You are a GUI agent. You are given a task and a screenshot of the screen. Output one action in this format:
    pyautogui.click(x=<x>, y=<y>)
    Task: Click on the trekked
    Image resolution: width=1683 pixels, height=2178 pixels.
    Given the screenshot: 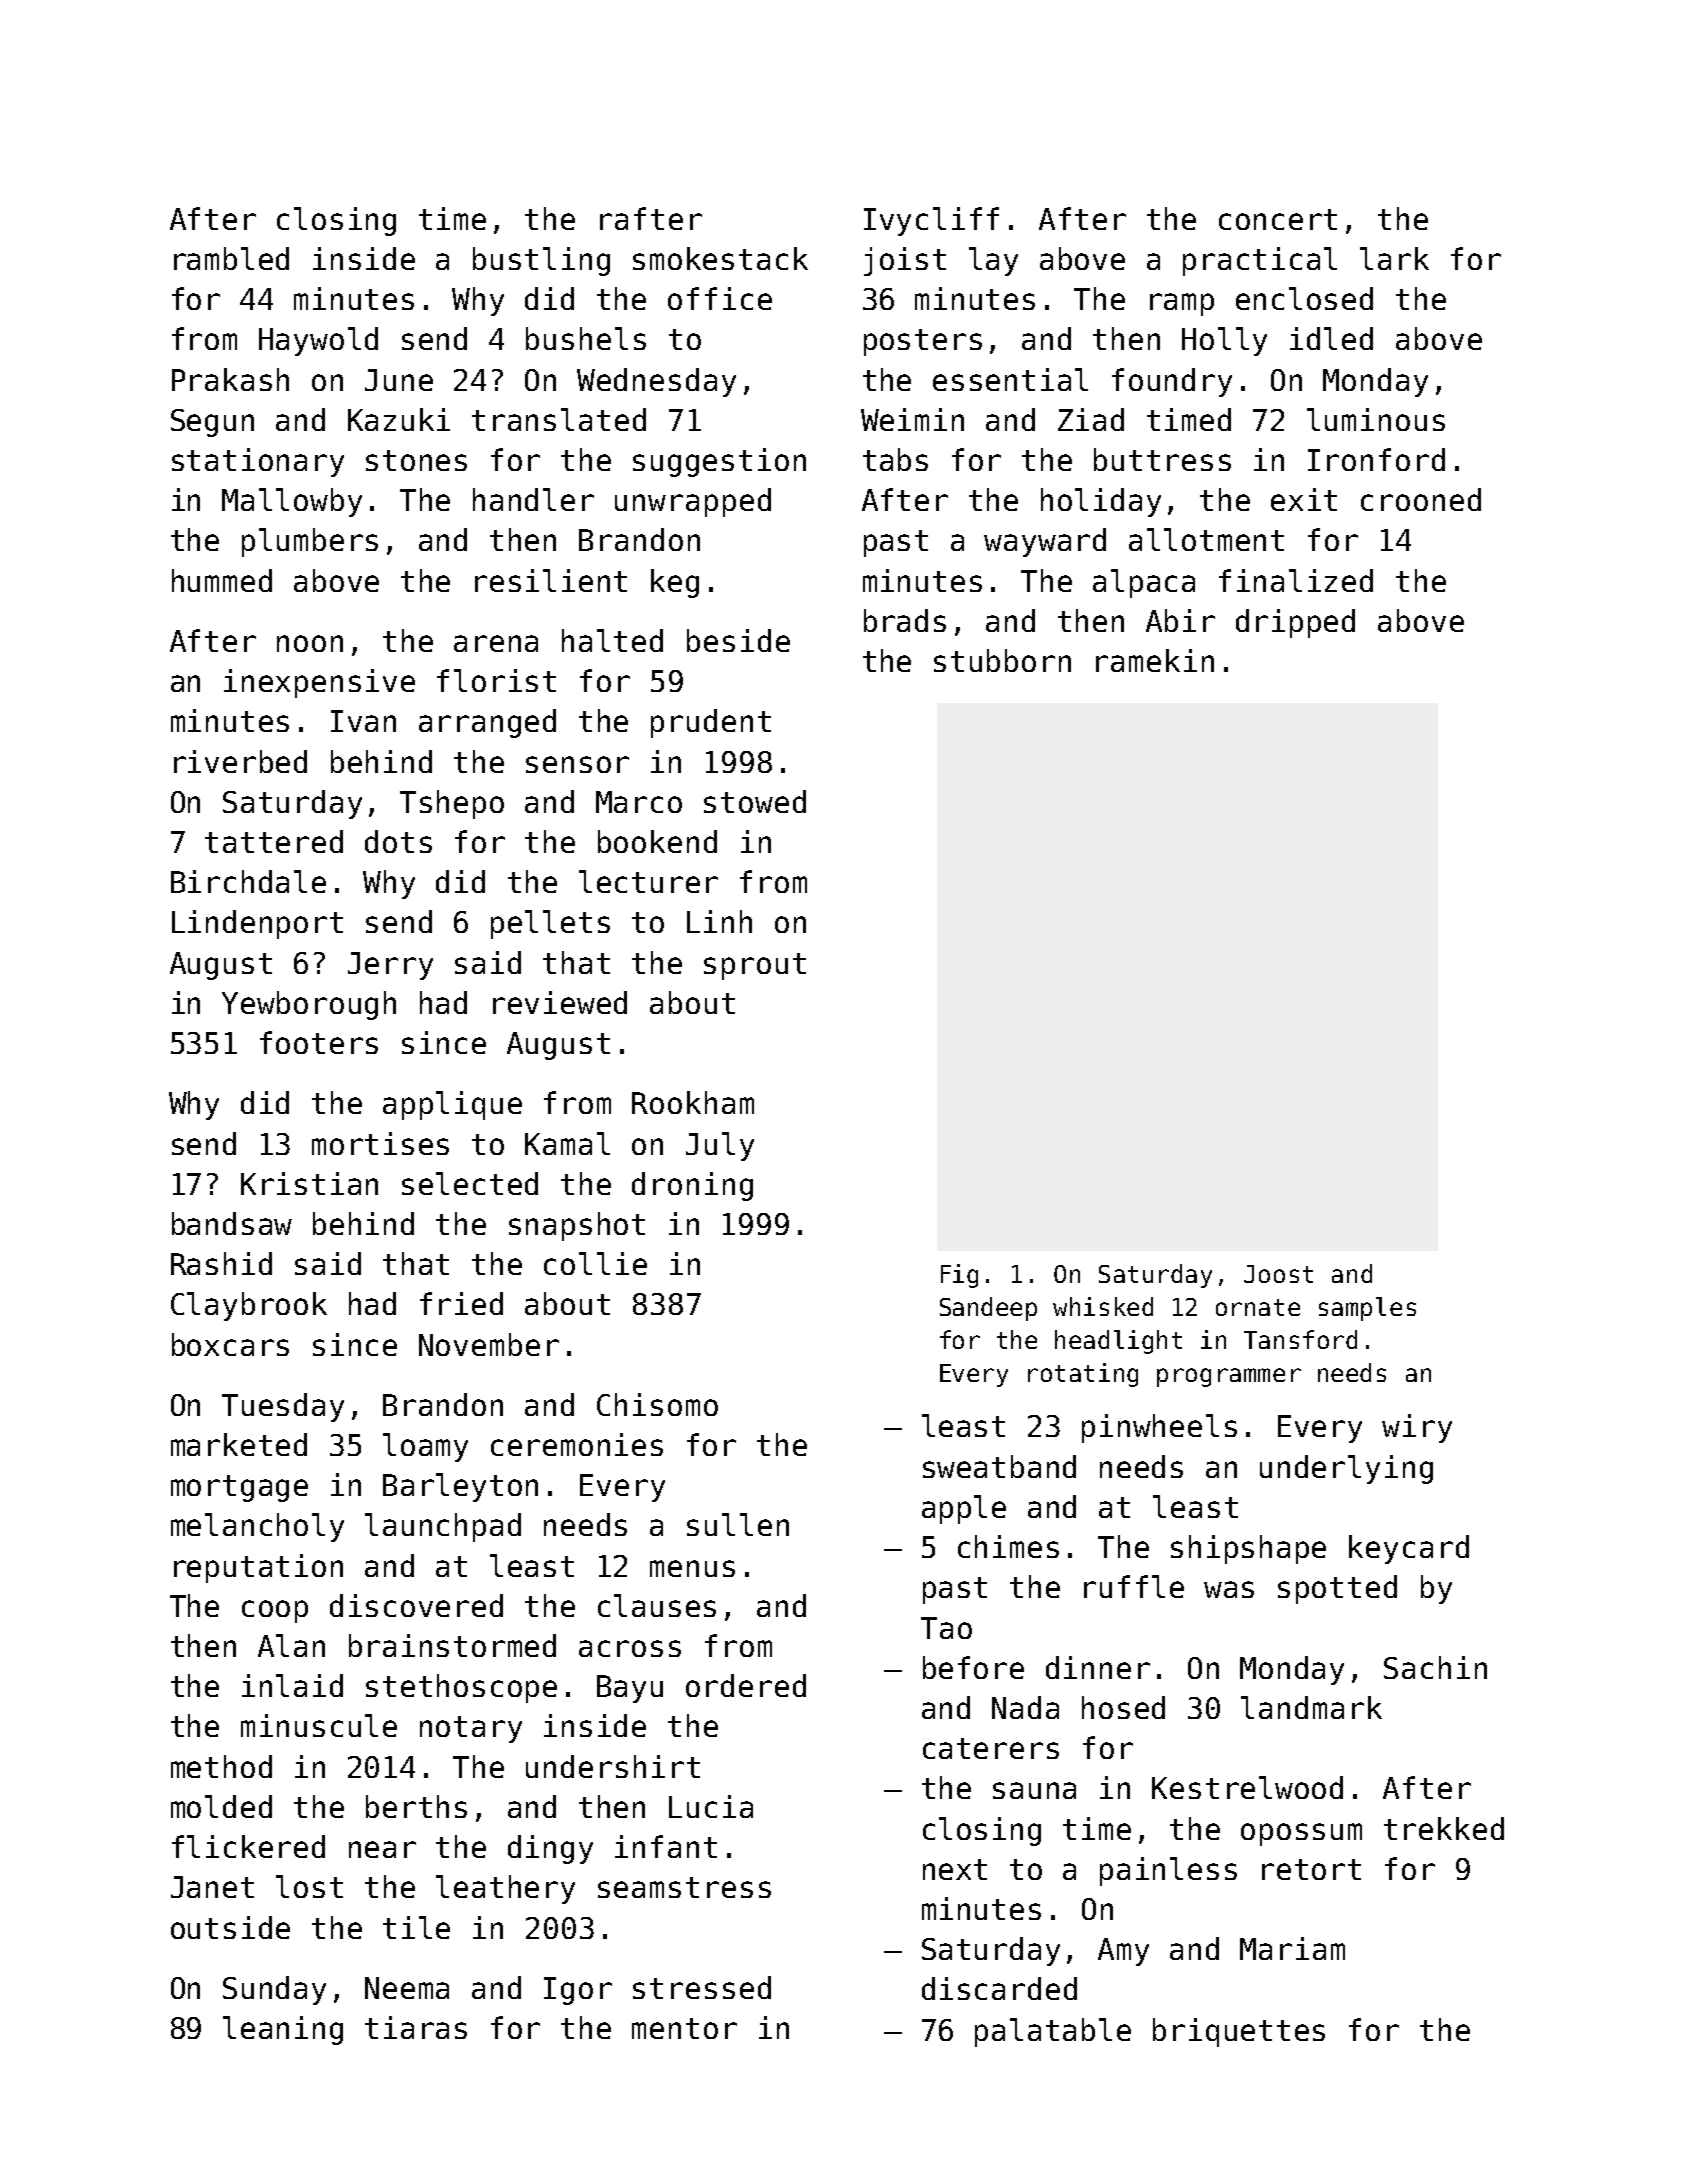 What is the action you would take?
    pyautogui.click(x=1444, y=1828)
